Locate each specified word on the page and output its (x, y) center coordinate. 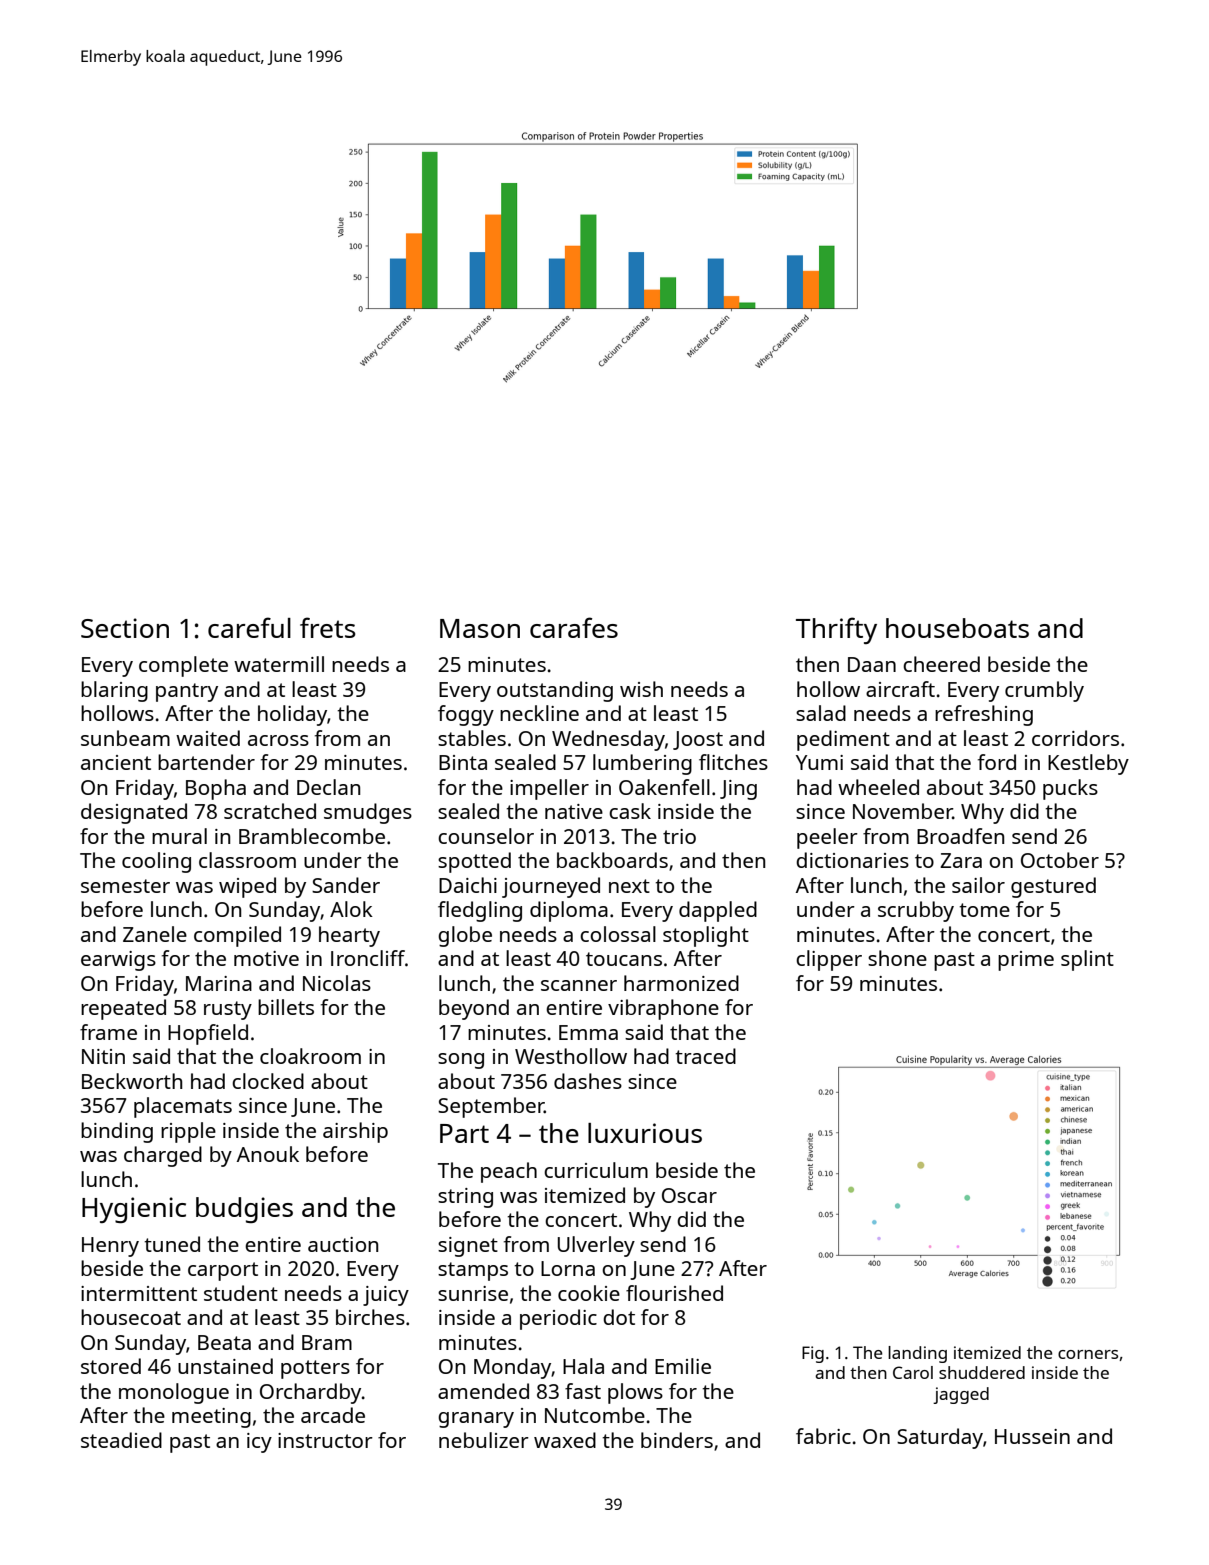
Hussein (1032, 1436)
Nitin (103, 1056)
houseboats (957, 628)
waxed (565, 1440)
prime (1026, 961)
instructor (325, 1440)
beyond (474, 1009)
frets (328, 627)
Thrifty (836, 630)
